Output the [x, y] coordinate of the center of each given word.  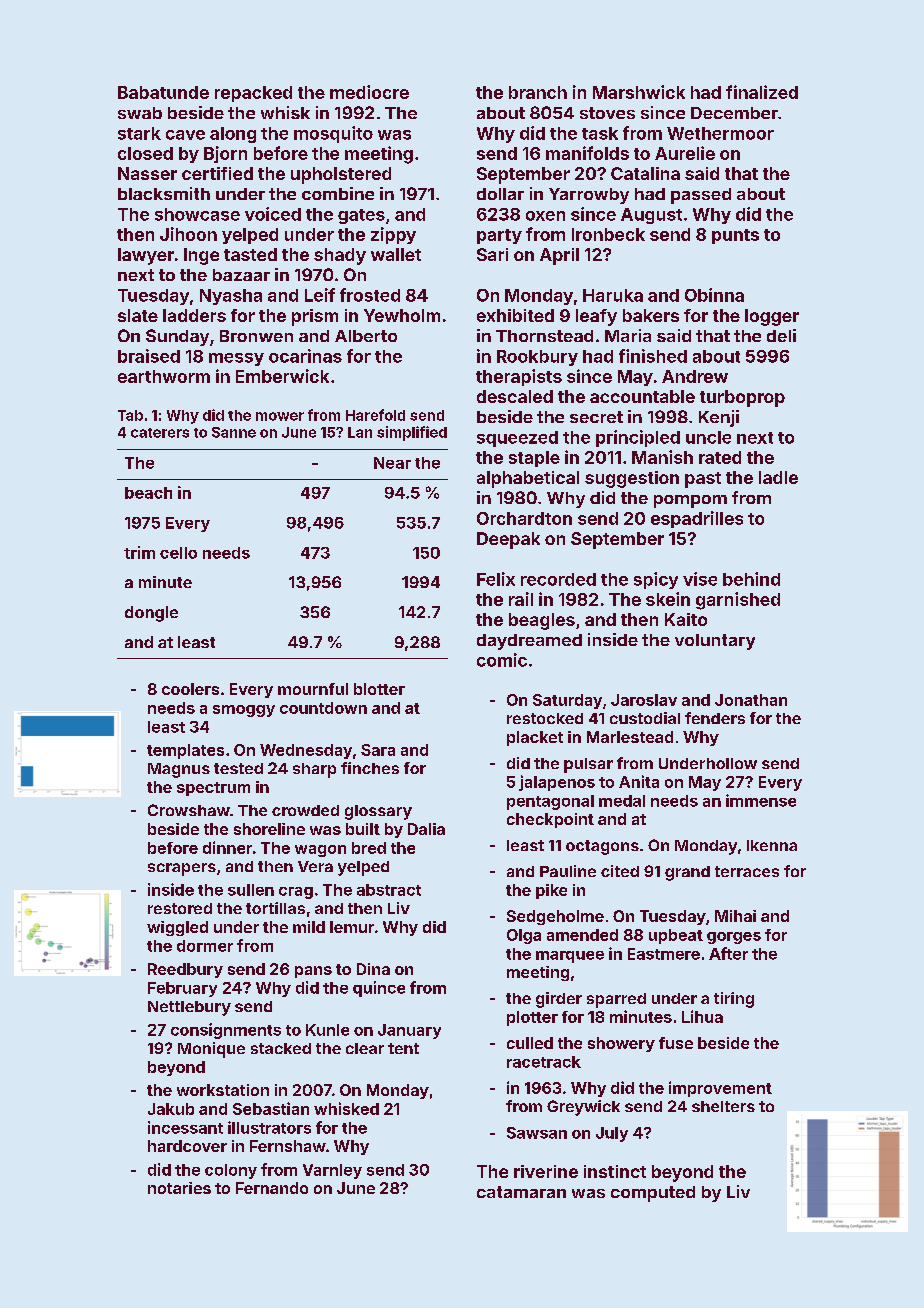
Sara [378, 750]
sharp [314, 770]
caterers [160, 433]
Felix [496, 579]
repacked [253, 94]
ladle [778, 477]
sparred [616, 1000]
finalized [762, 92]
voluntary [715, 642]
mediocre [369, 92]
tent [403, 1048]
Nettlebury [189, 1008]
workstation [223, 1090]
